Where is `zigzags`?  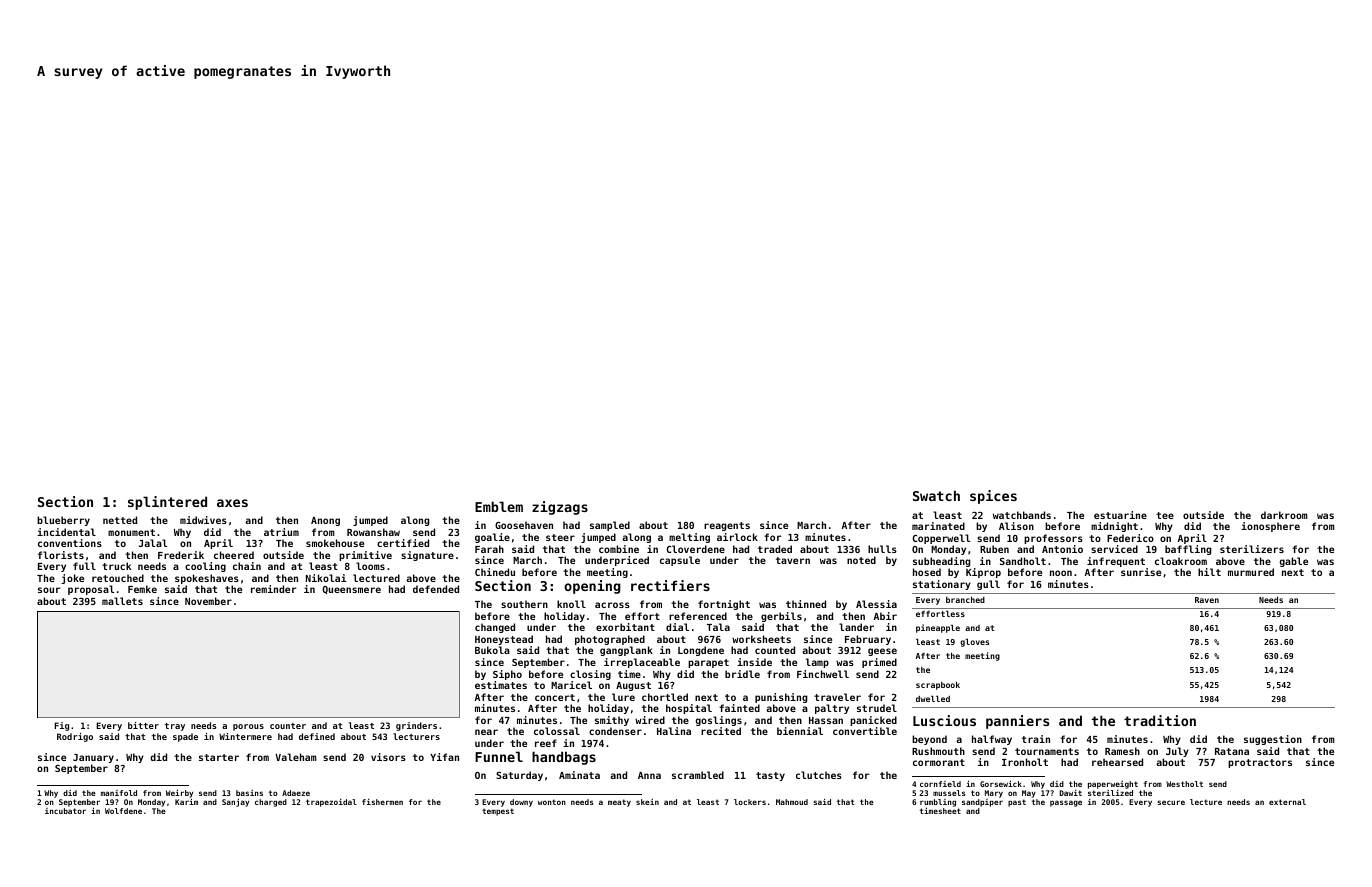
zigzags is located at coordinates (560, 508).
